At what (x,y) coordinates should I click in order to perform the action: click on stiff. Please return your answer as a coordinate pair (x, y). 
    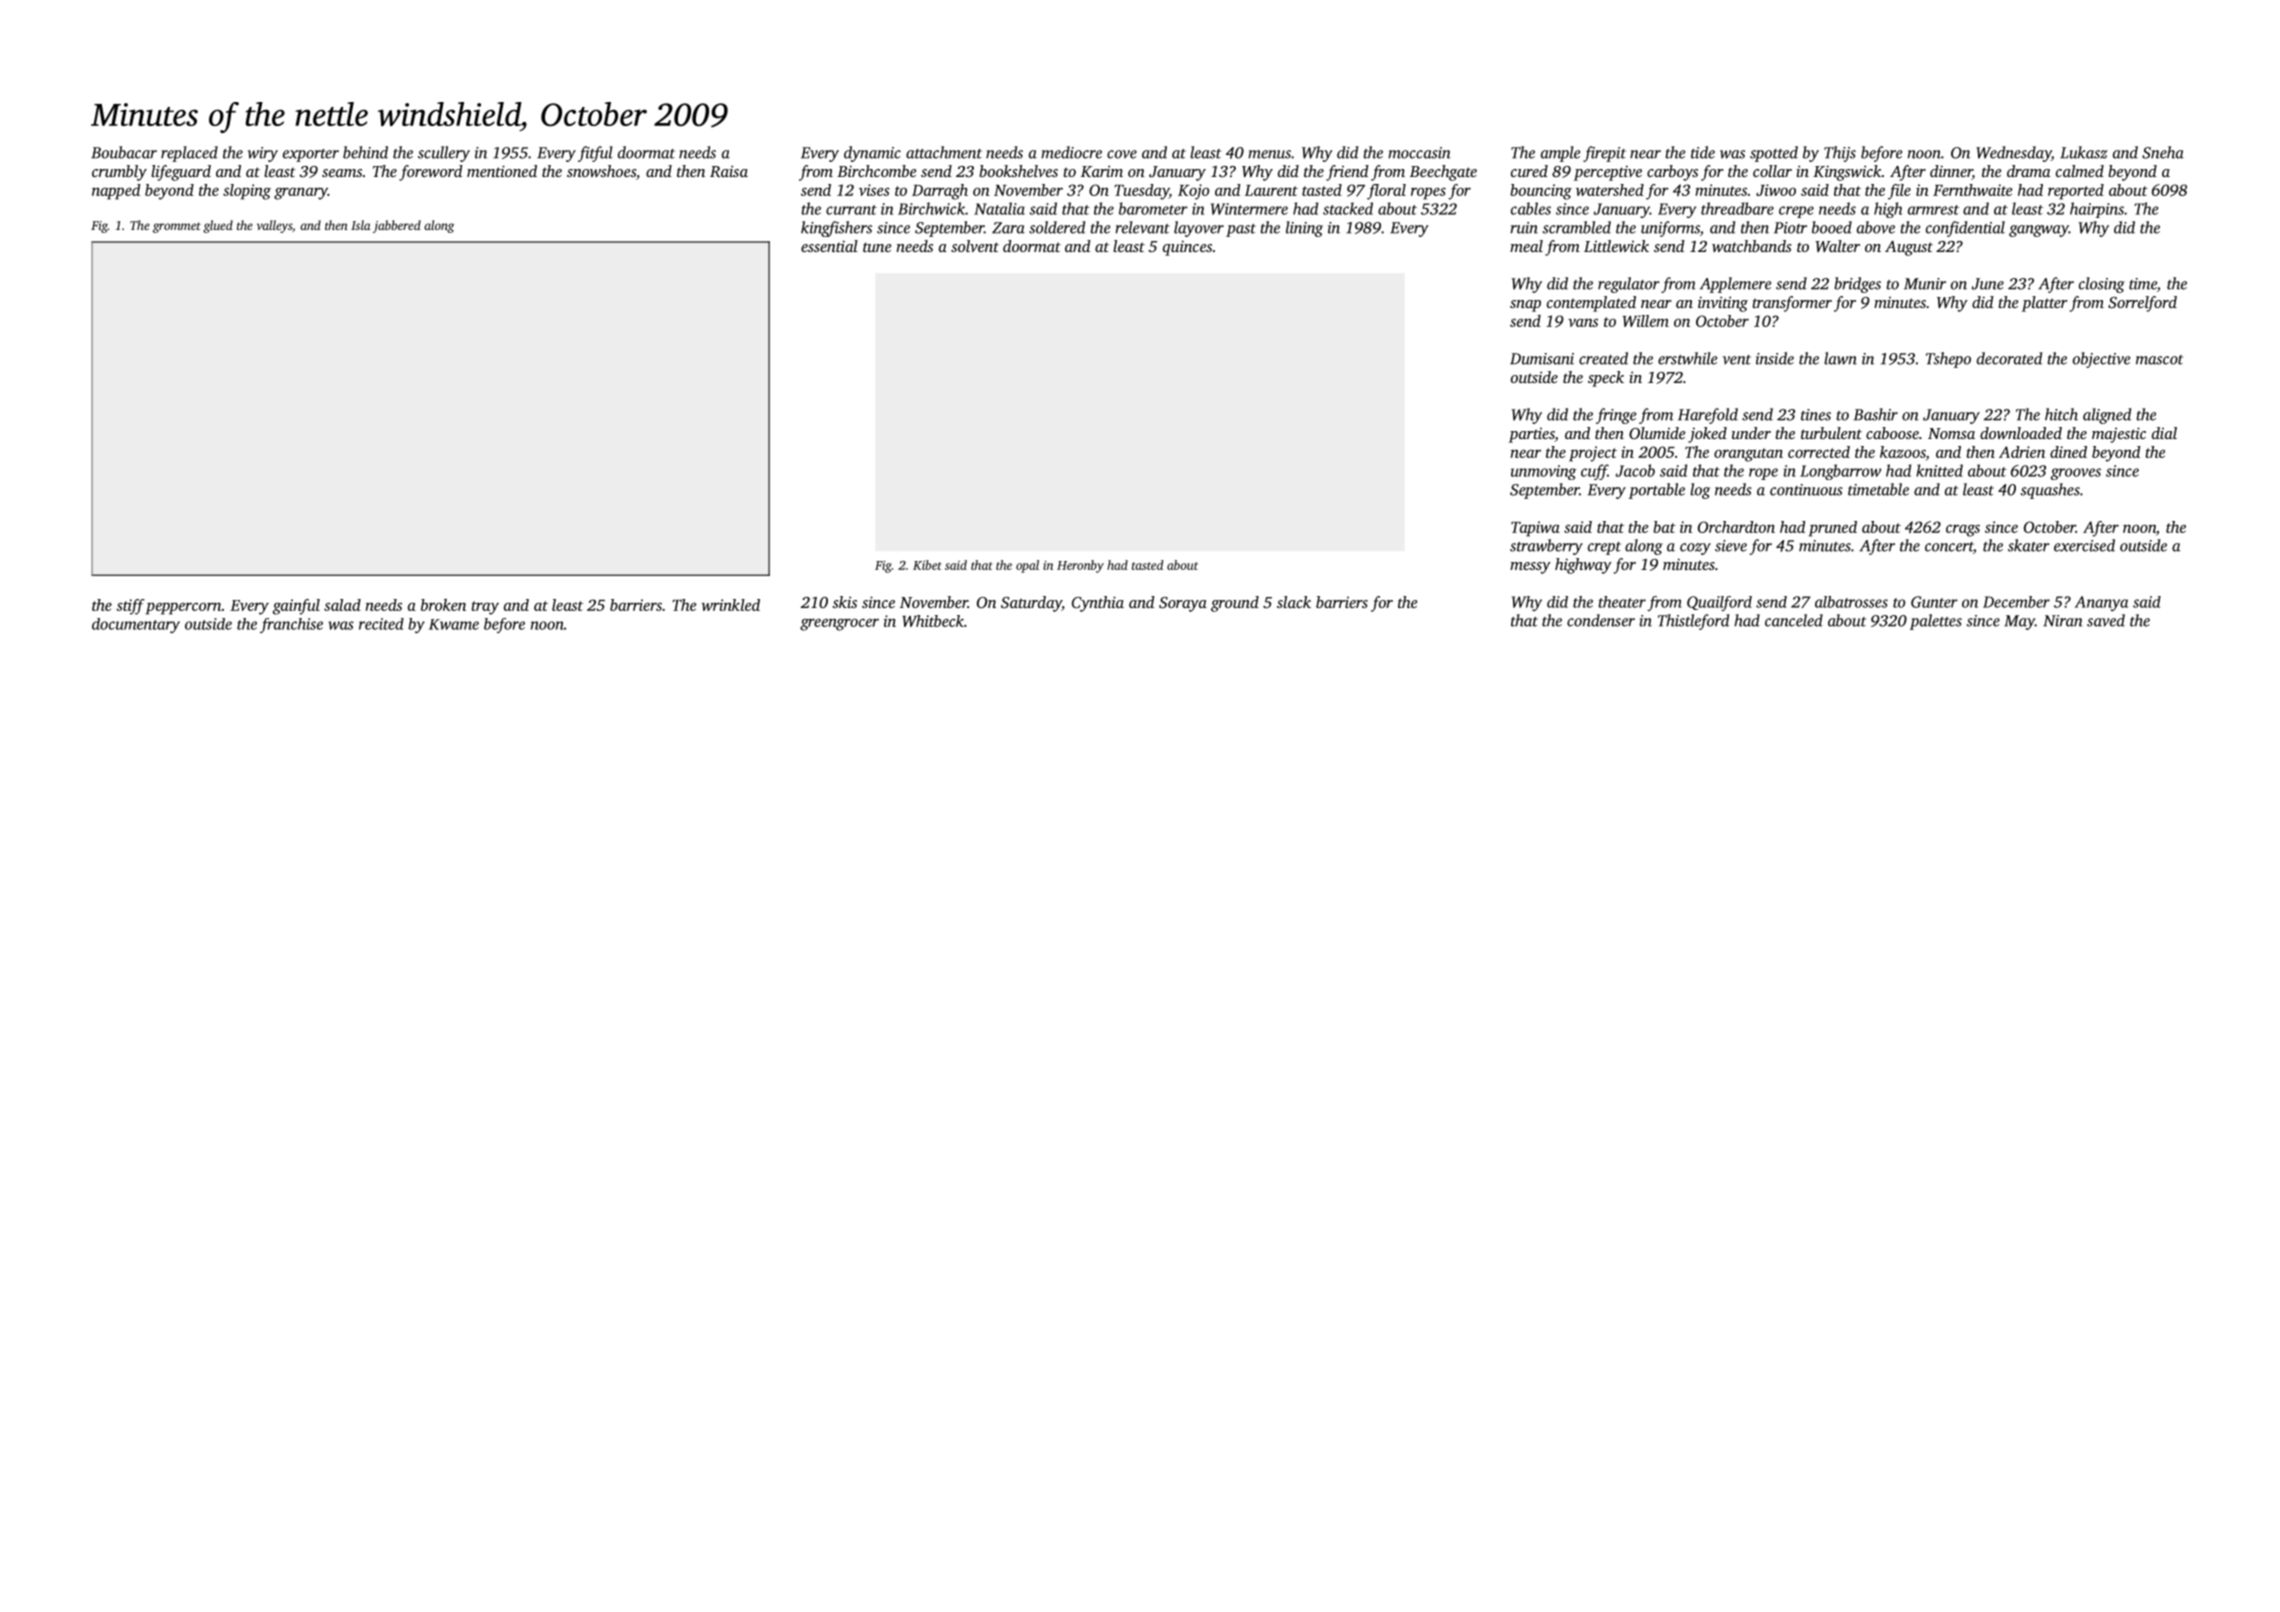
    Looking at the image, I should click on (130, 607).
